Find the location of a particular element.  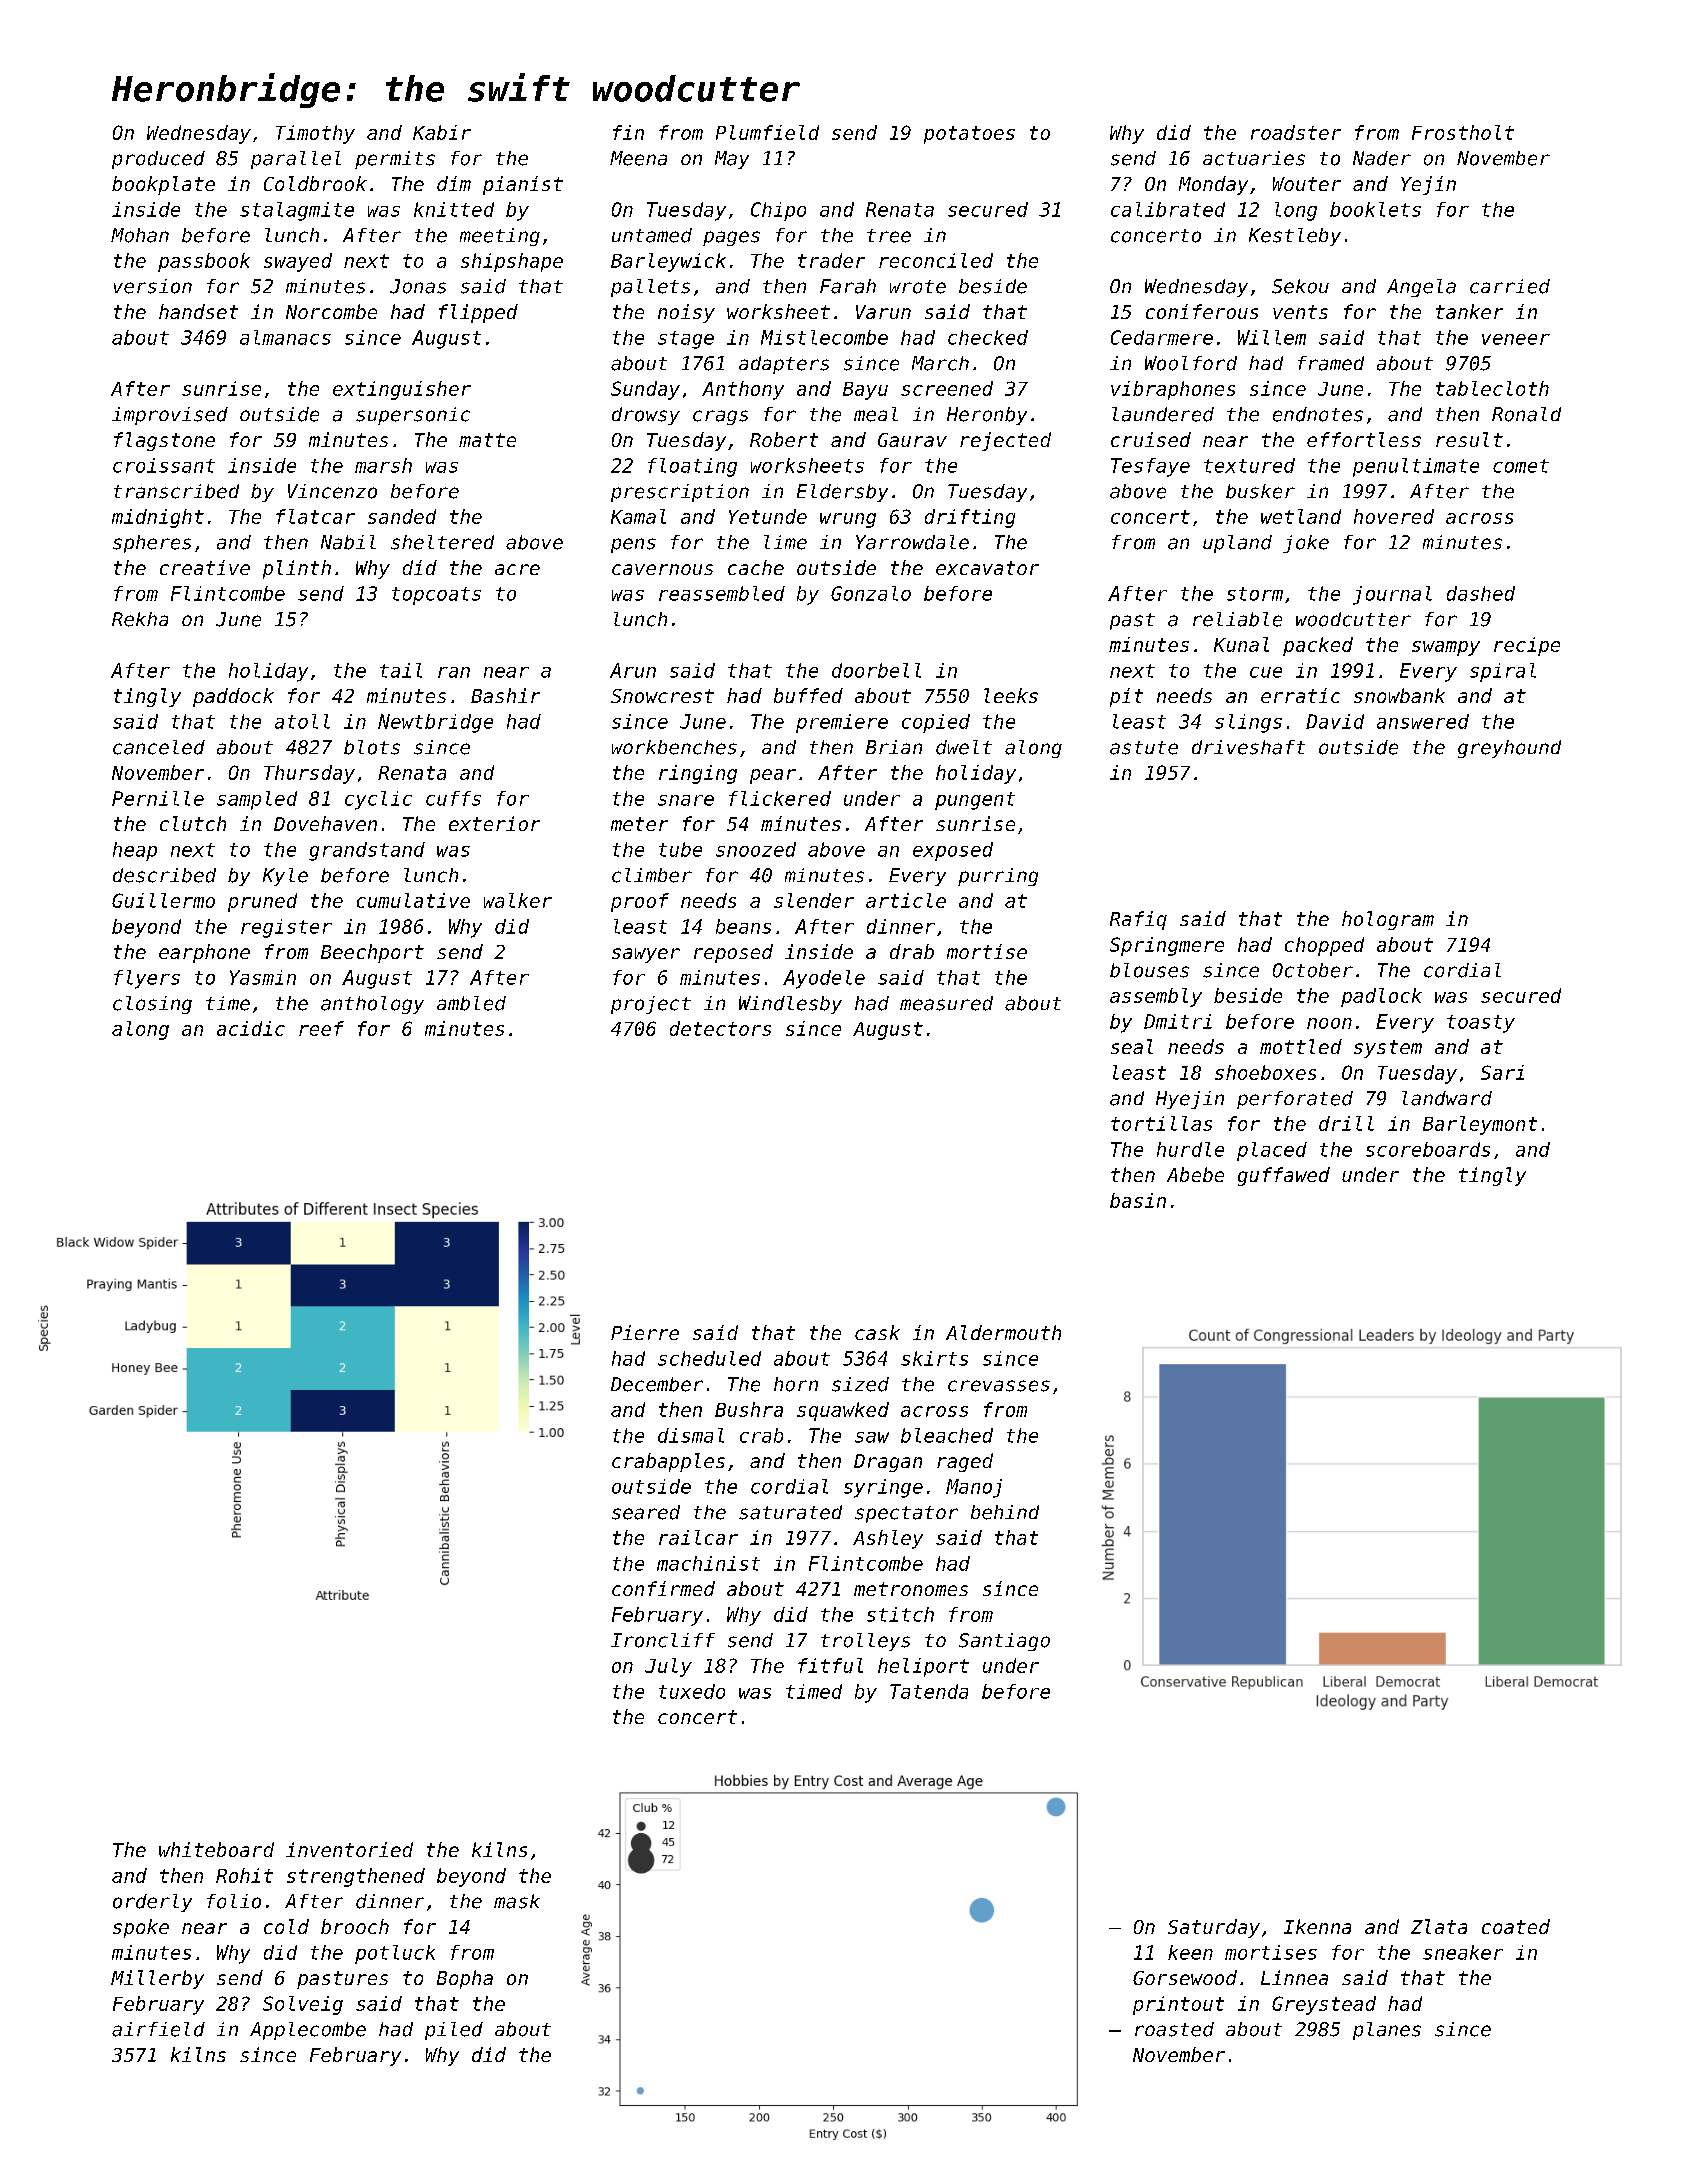

actuaries is located at coordinates (1254, 158).
